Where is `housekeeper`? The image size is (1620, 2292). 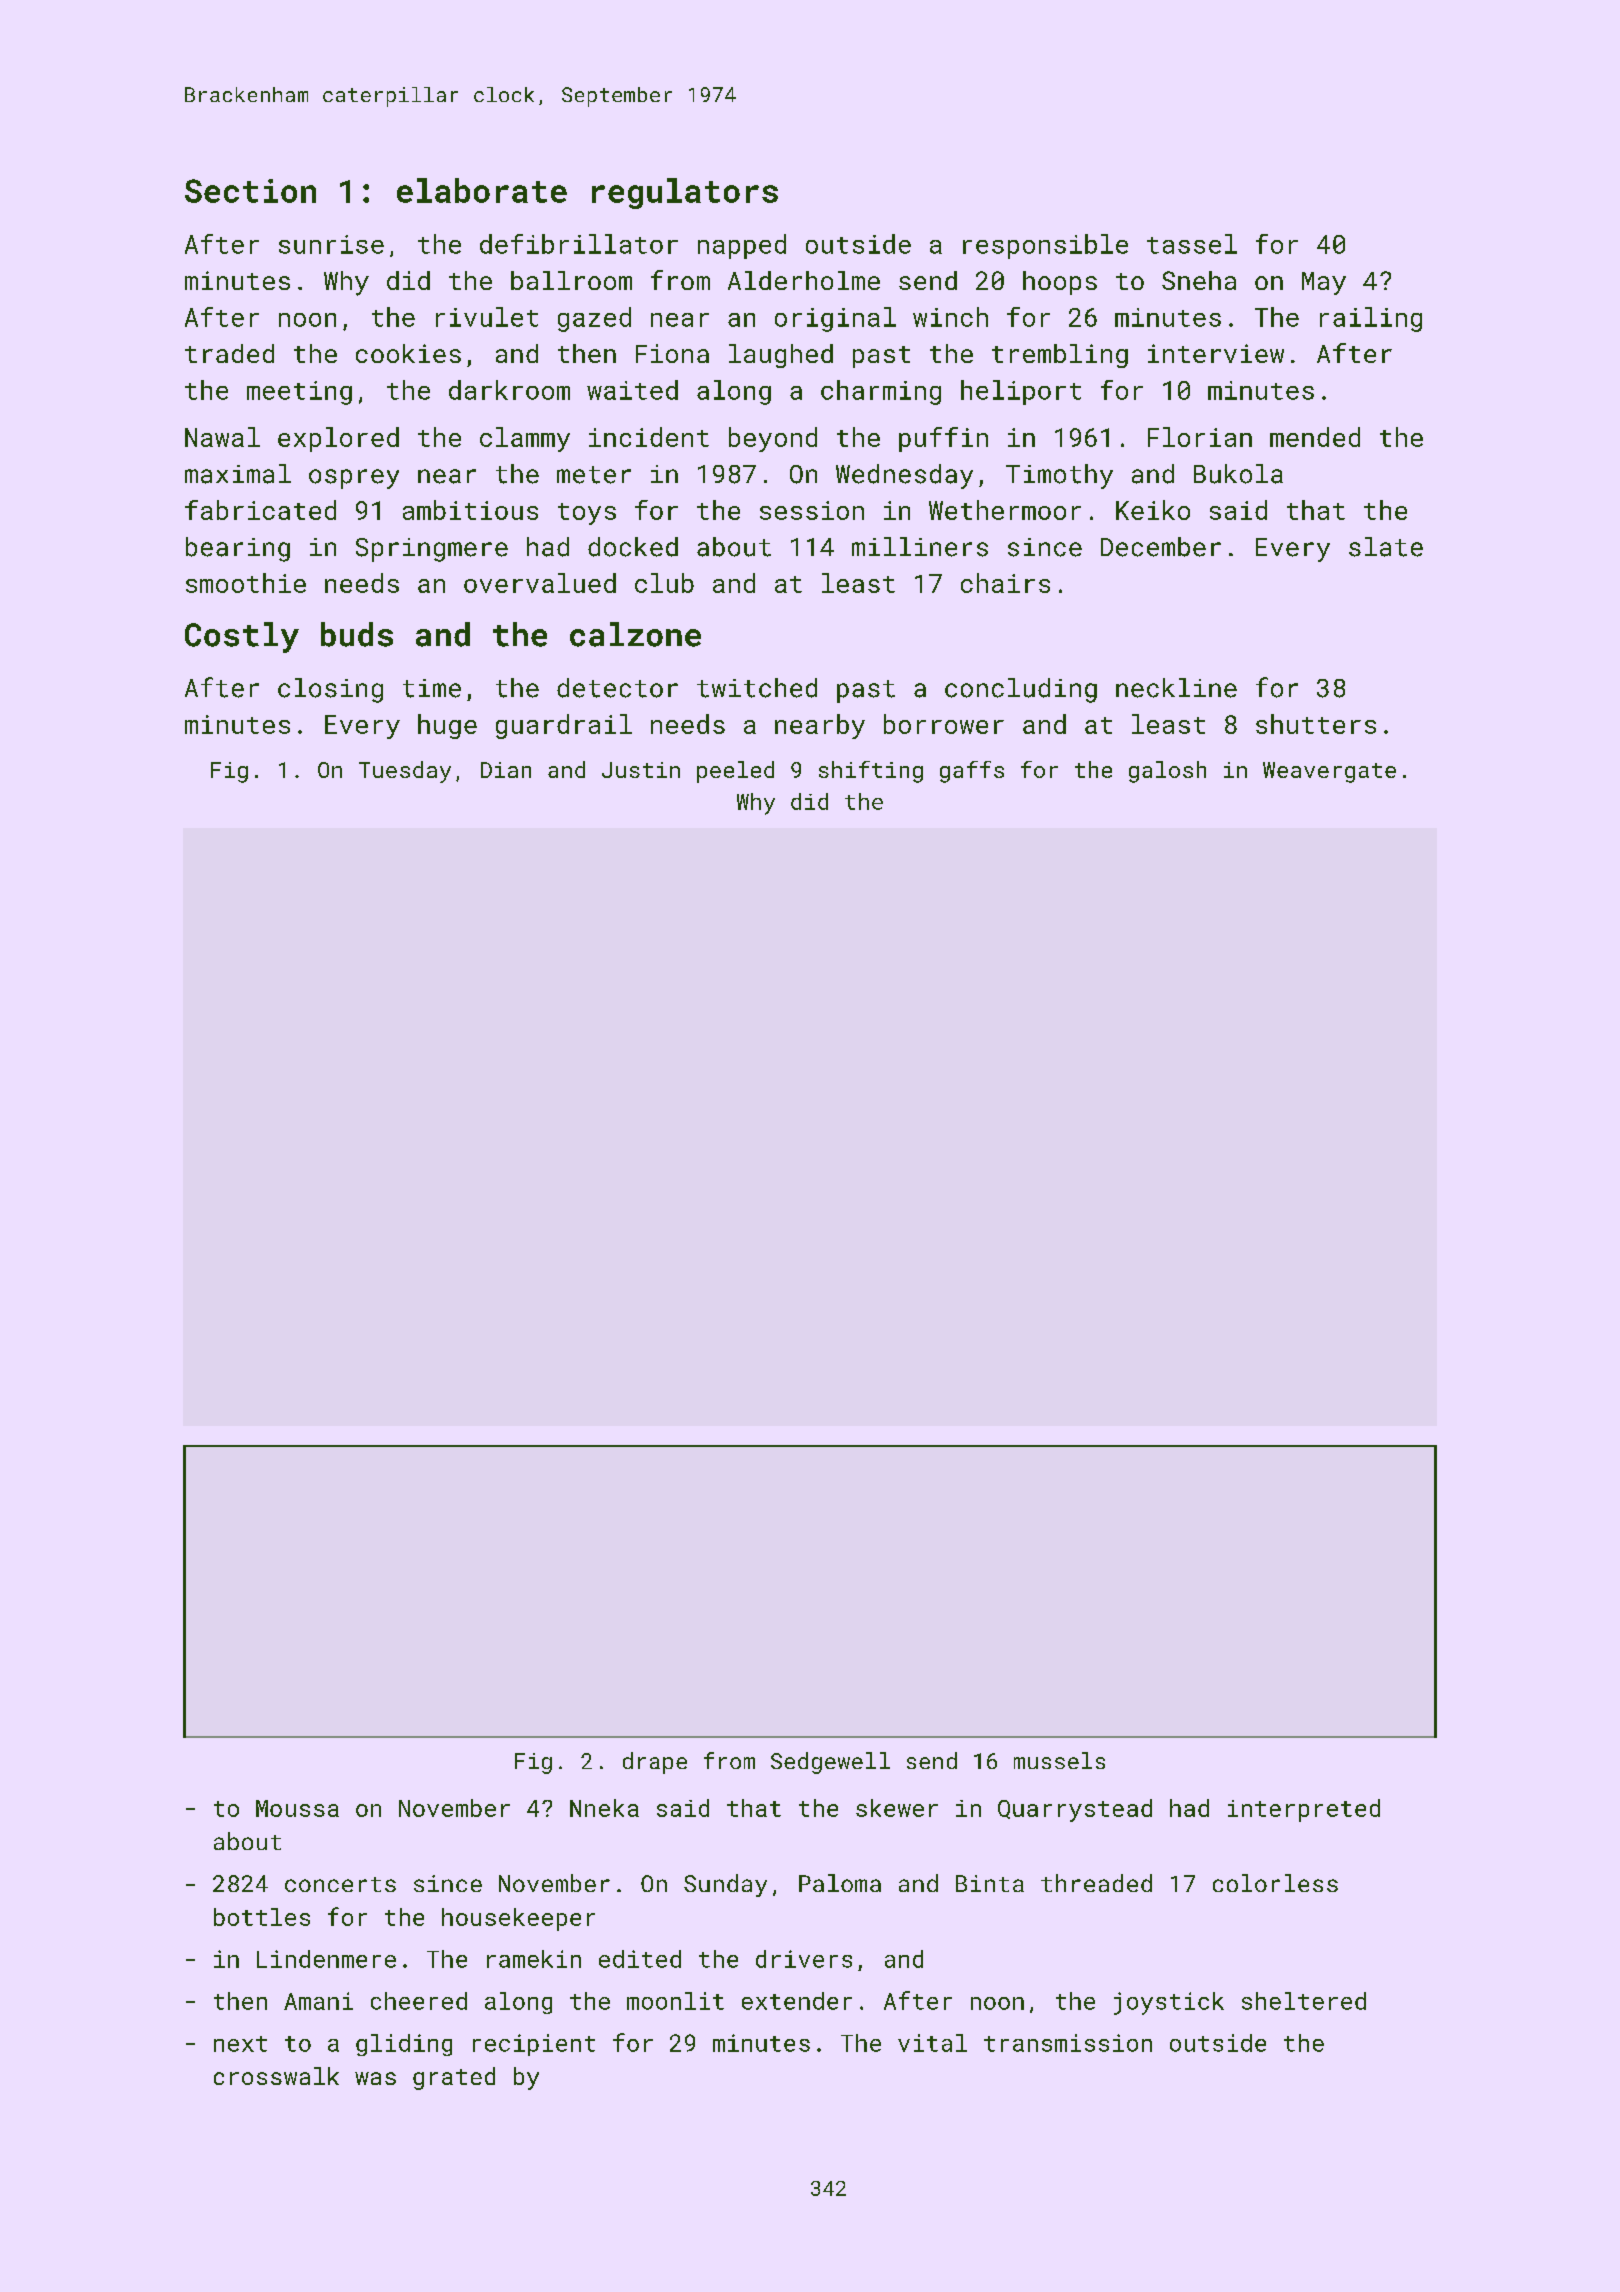
housekeeper is located at coordinates (518, 1919).
